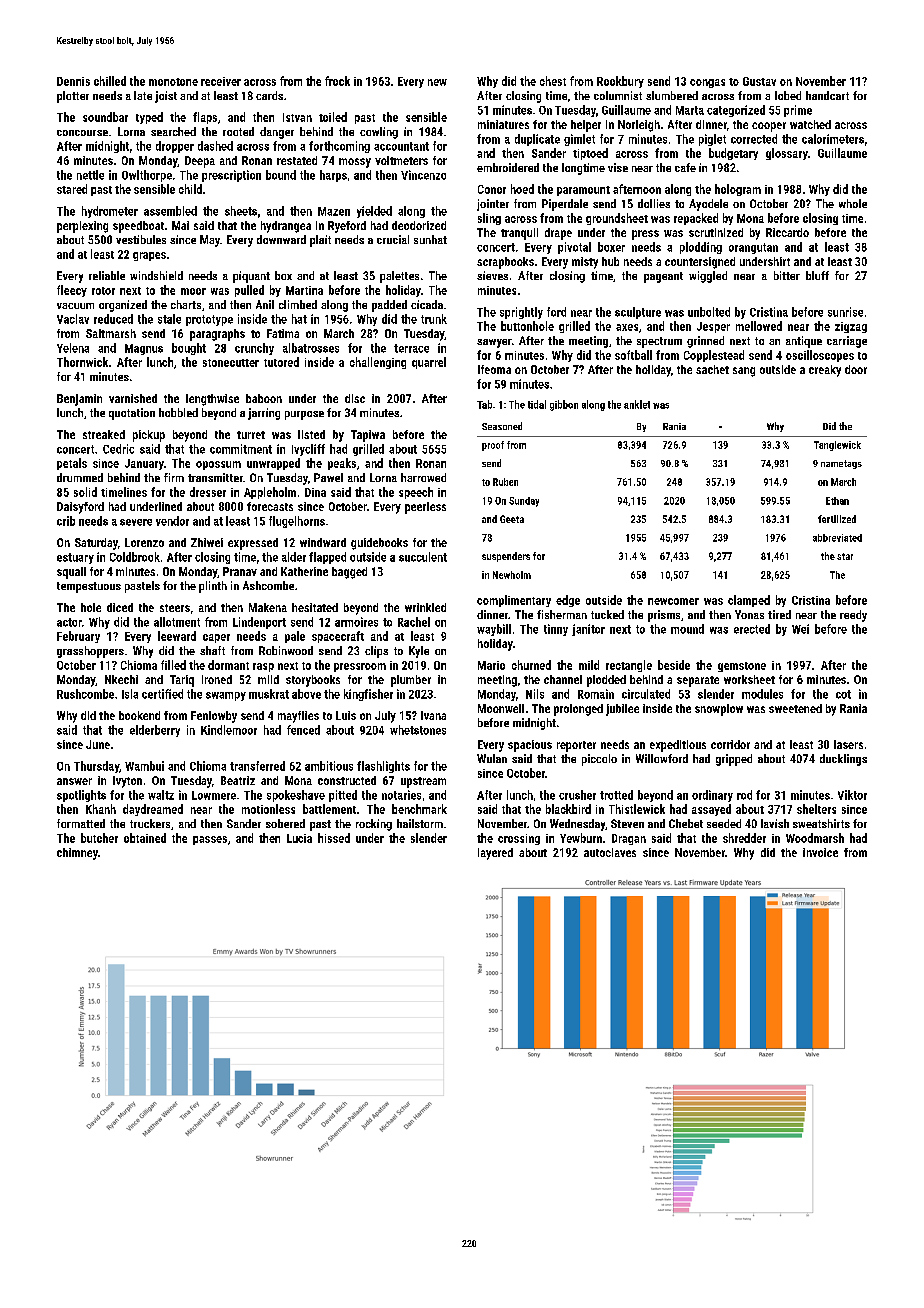  What do you see at coordinates (759, 81) in the image?
I see `Gustav` at bounding box center [759, 81].
